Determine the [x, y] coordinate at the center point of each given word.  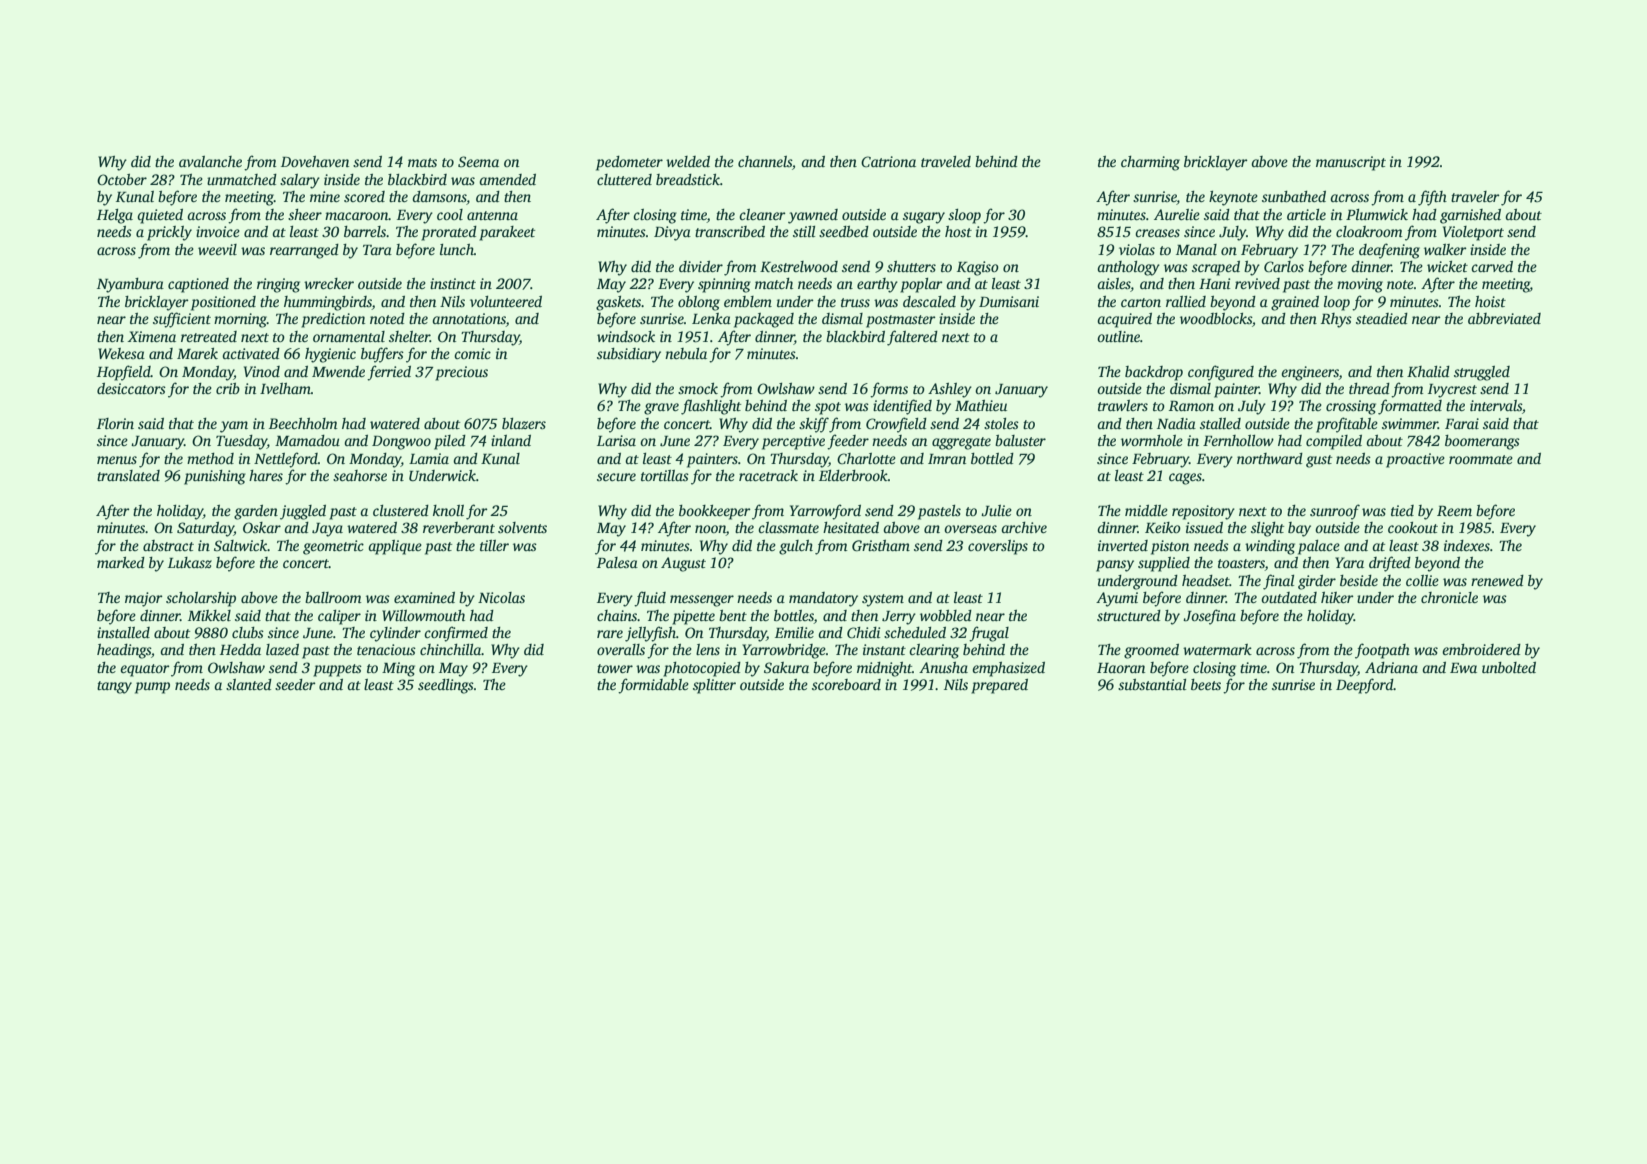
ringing [278, 285]
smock [698, 388]
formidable [653, 686]
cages [1185, 479]
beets [1206, 684]
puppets [337, 670]
